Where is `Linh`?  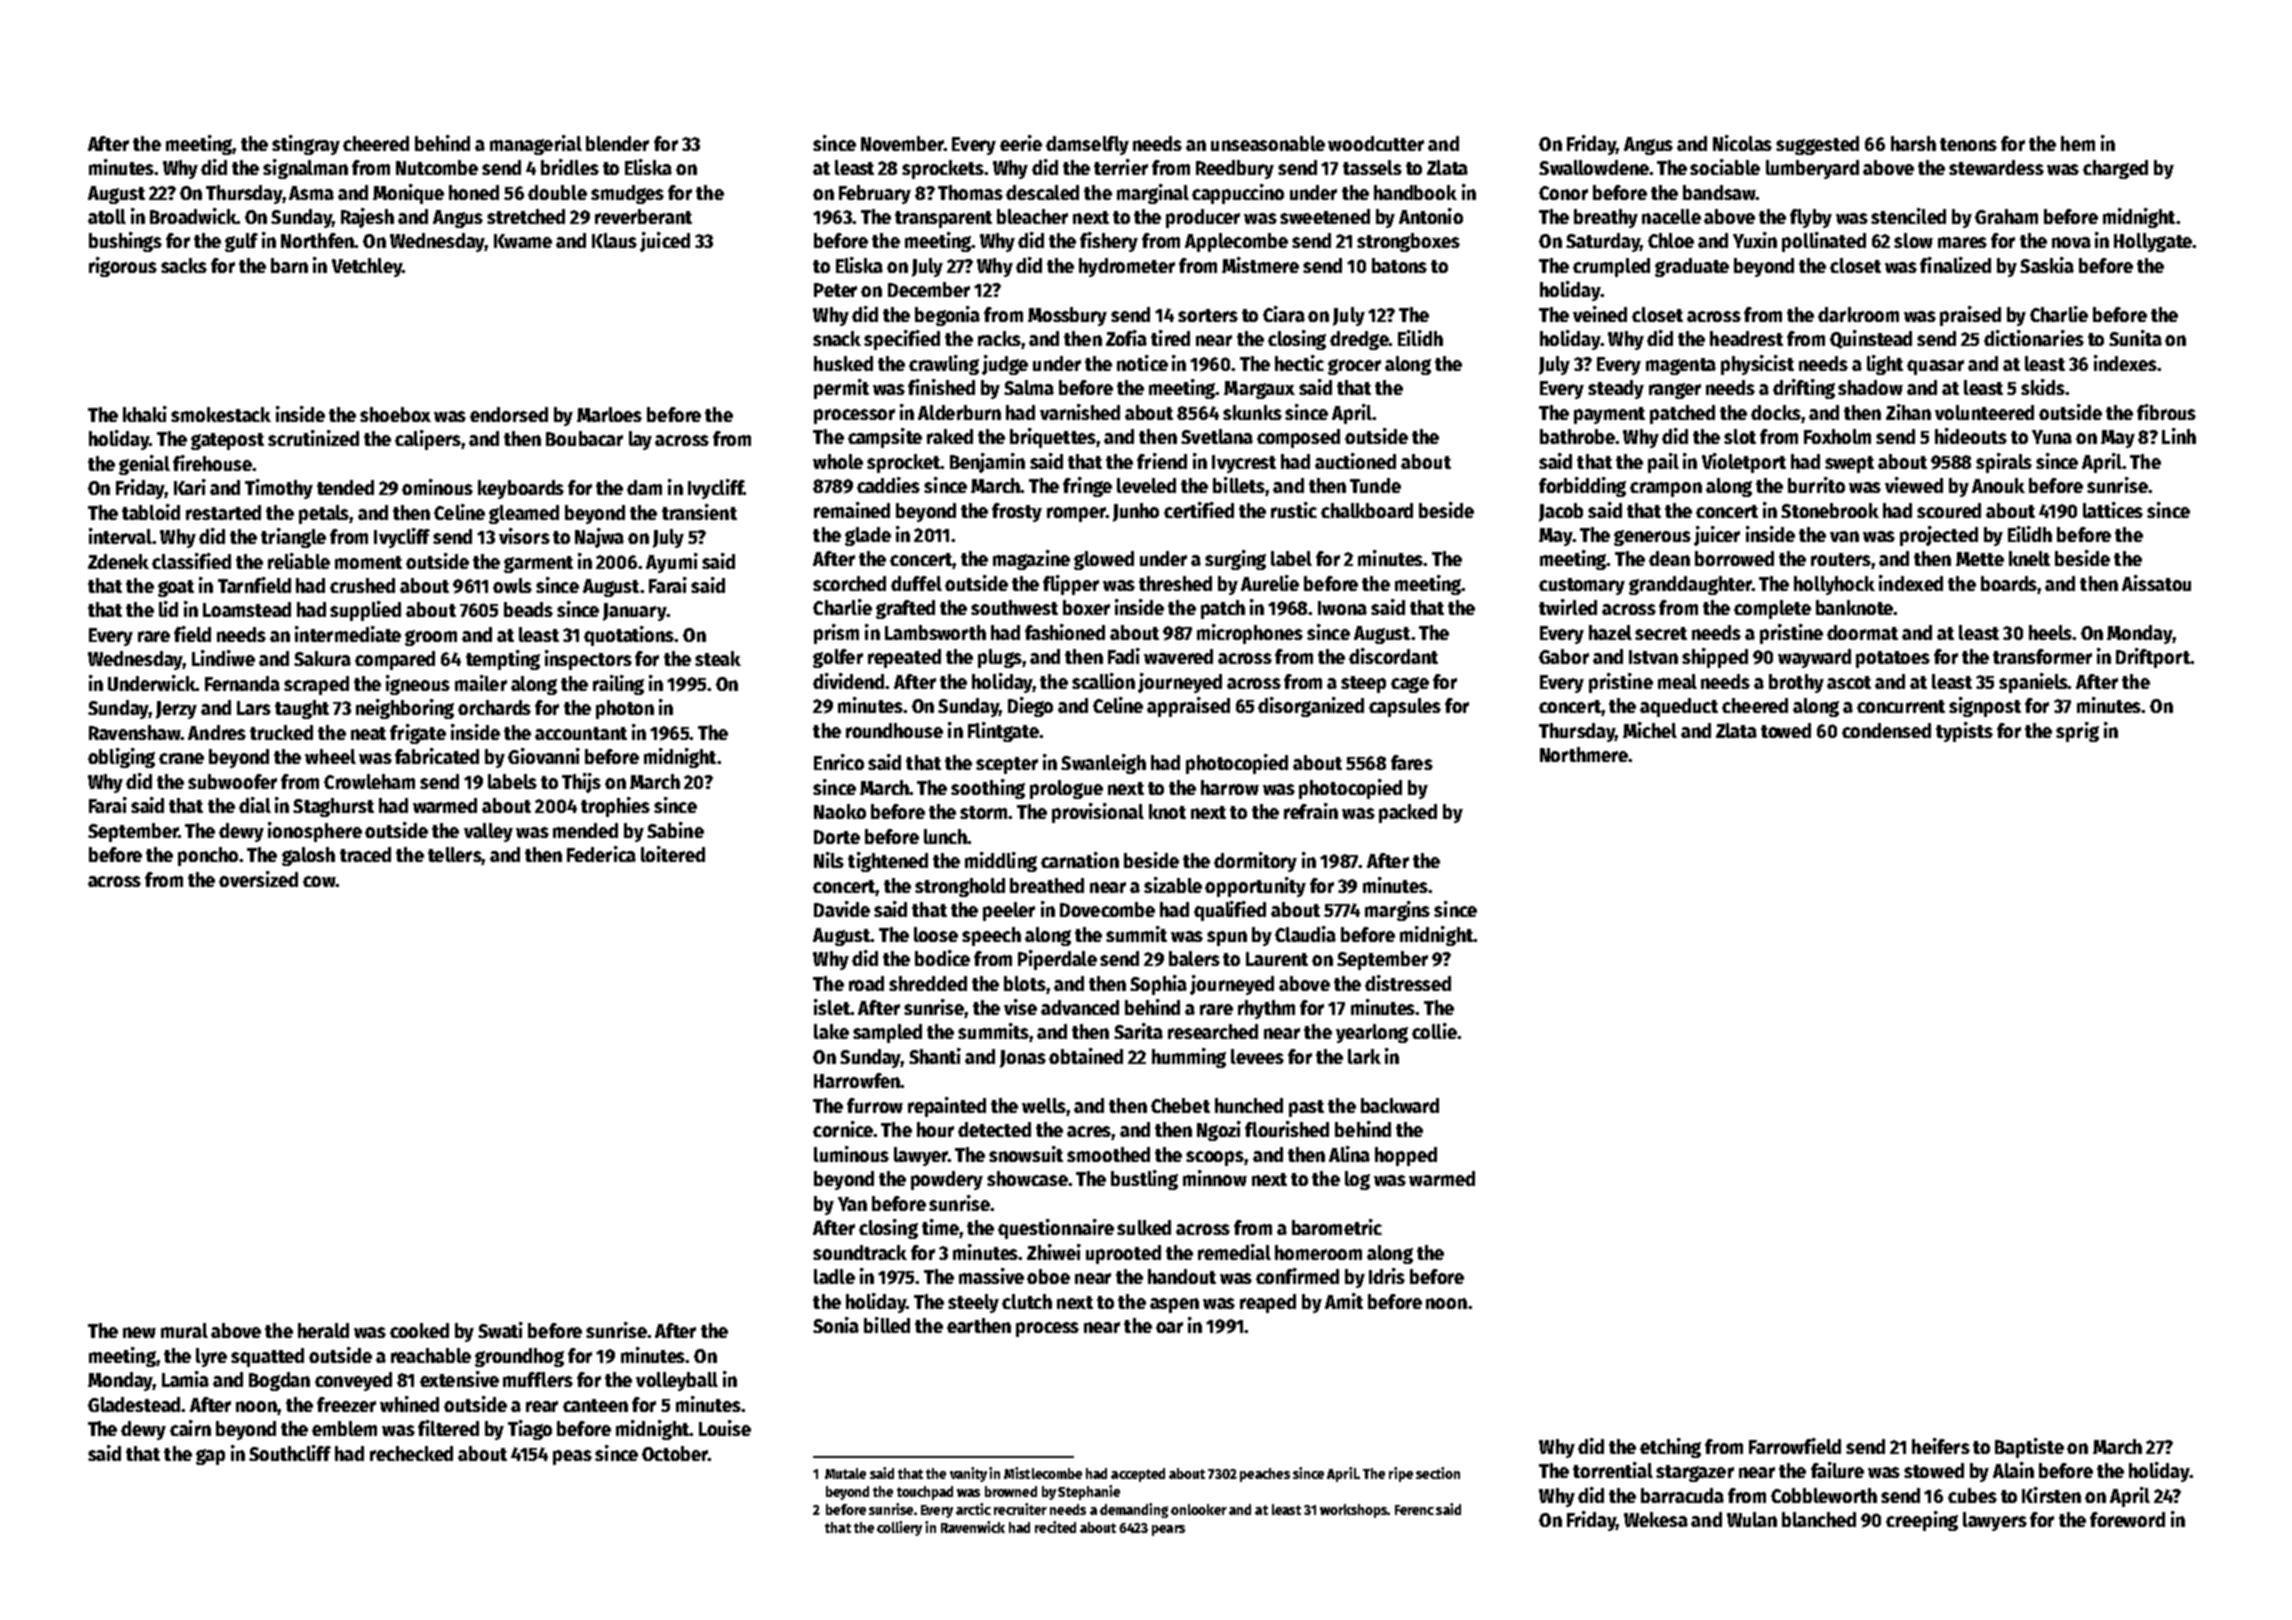
Linh is located at coordinates (2179, 436).
